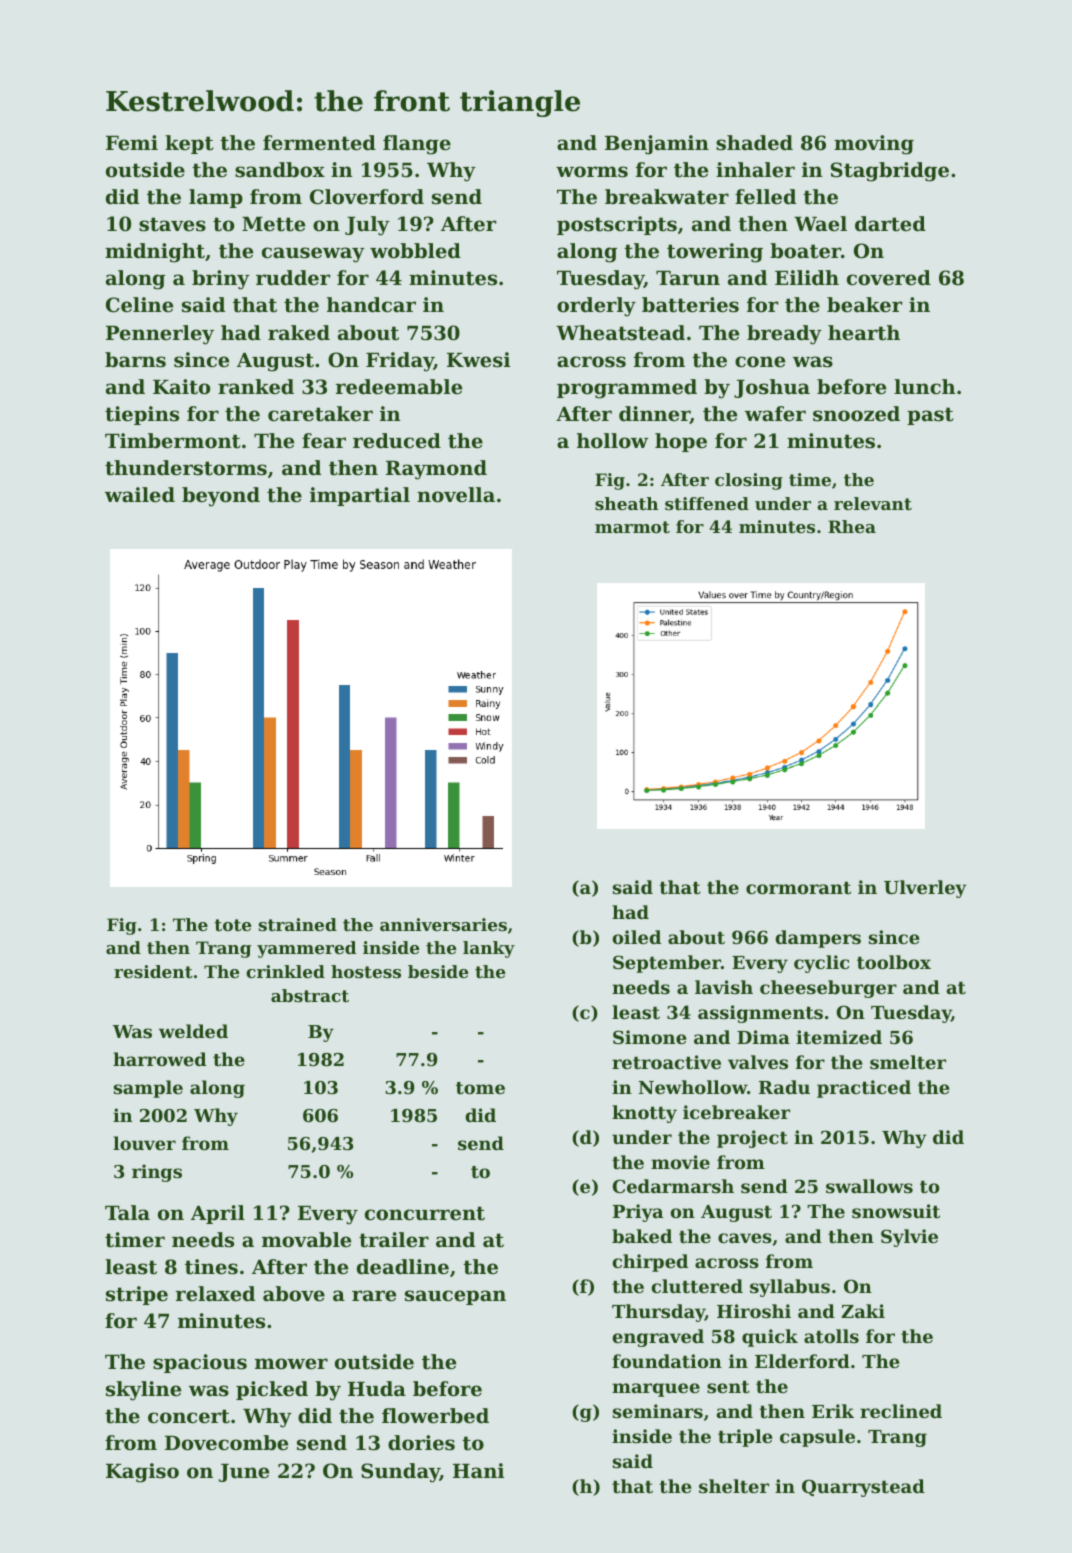  I want to click on Femi, so click(132, 142).
